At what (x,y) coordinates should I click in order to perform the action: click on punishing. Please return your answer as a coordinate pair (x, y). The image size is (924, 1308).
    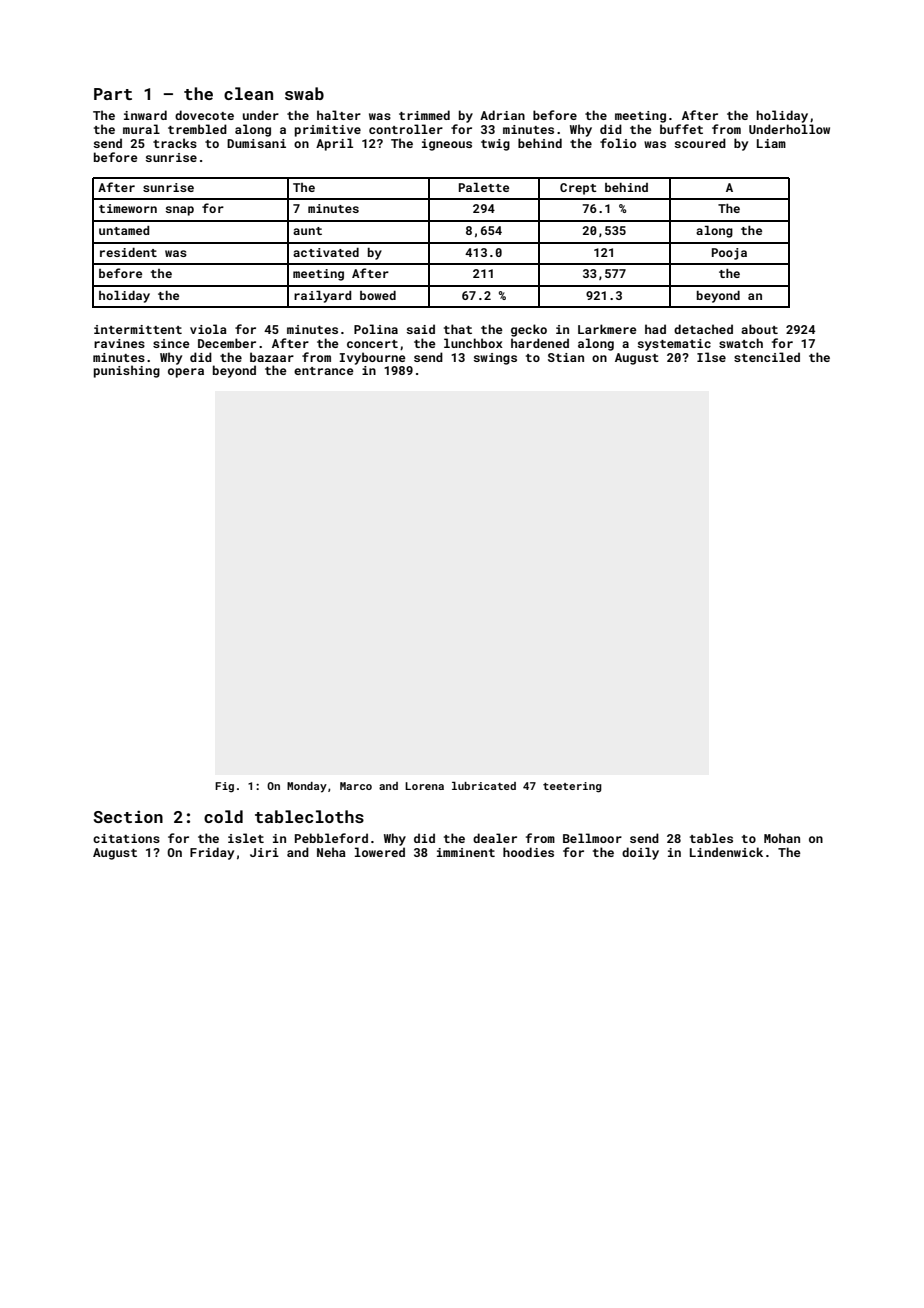
    Looking at the image, I should click on (127, 371).
